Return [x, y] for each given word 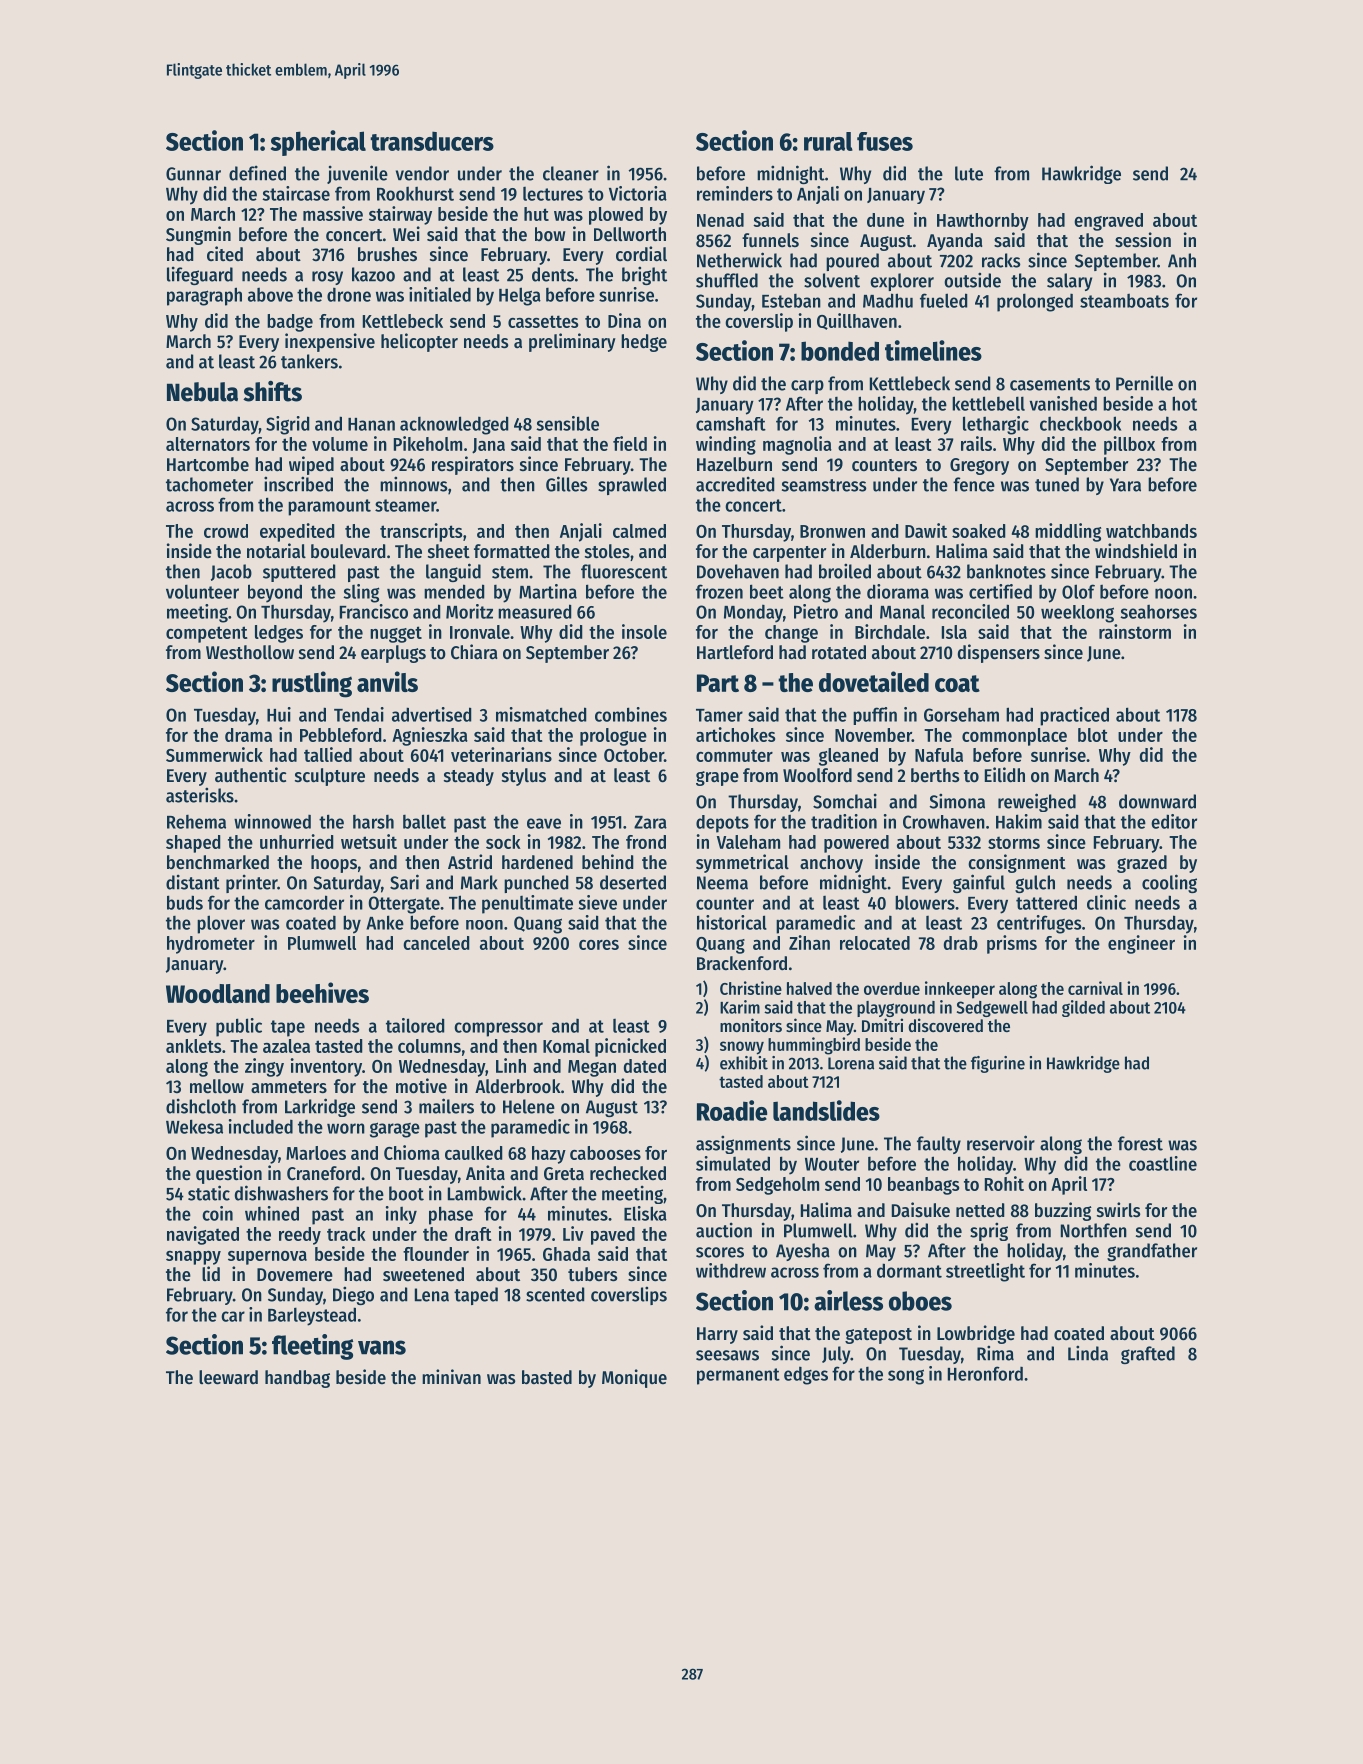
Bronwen [832, 531]
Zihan [809, 942]
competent [207, 634]
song [906, 1377]
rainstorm [1135, 631]
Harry [717, 1335]
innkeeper [960, 990]
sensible [567, 423]
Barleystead [312, 1316]
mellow [217, 1086]
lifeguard [200, 275]
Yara [1125, 485]
